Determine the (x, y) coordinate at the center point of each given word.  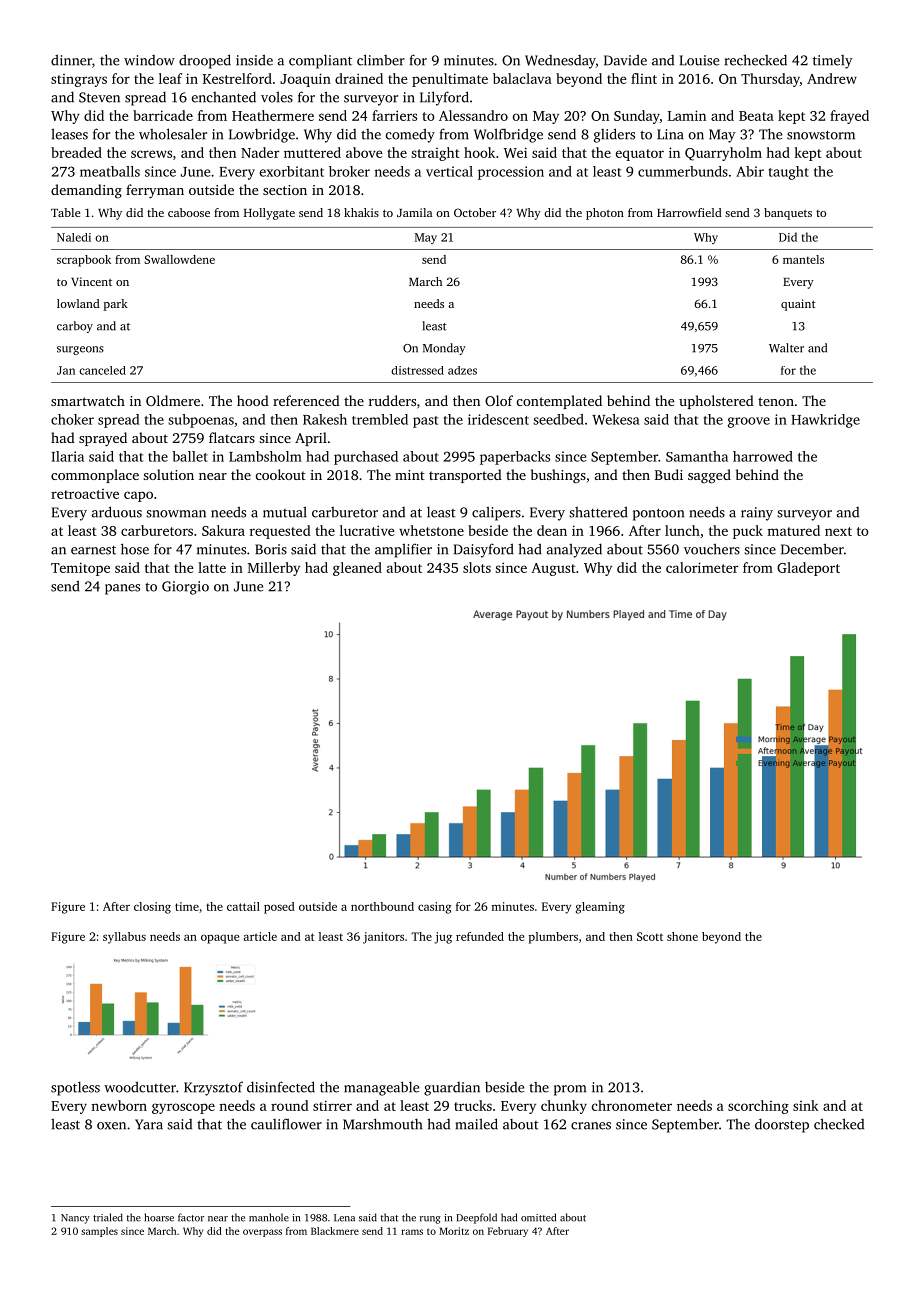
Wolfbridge (508, 135)
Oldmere (173, 400)
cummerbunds (683, 171)
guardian (452, 1089)
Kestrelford (237, 78)
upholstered (716, 402)
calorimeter (702, 567)
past (425, 422)
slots (477, 567)
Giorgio (185, 588)
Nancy (75, 1219)
